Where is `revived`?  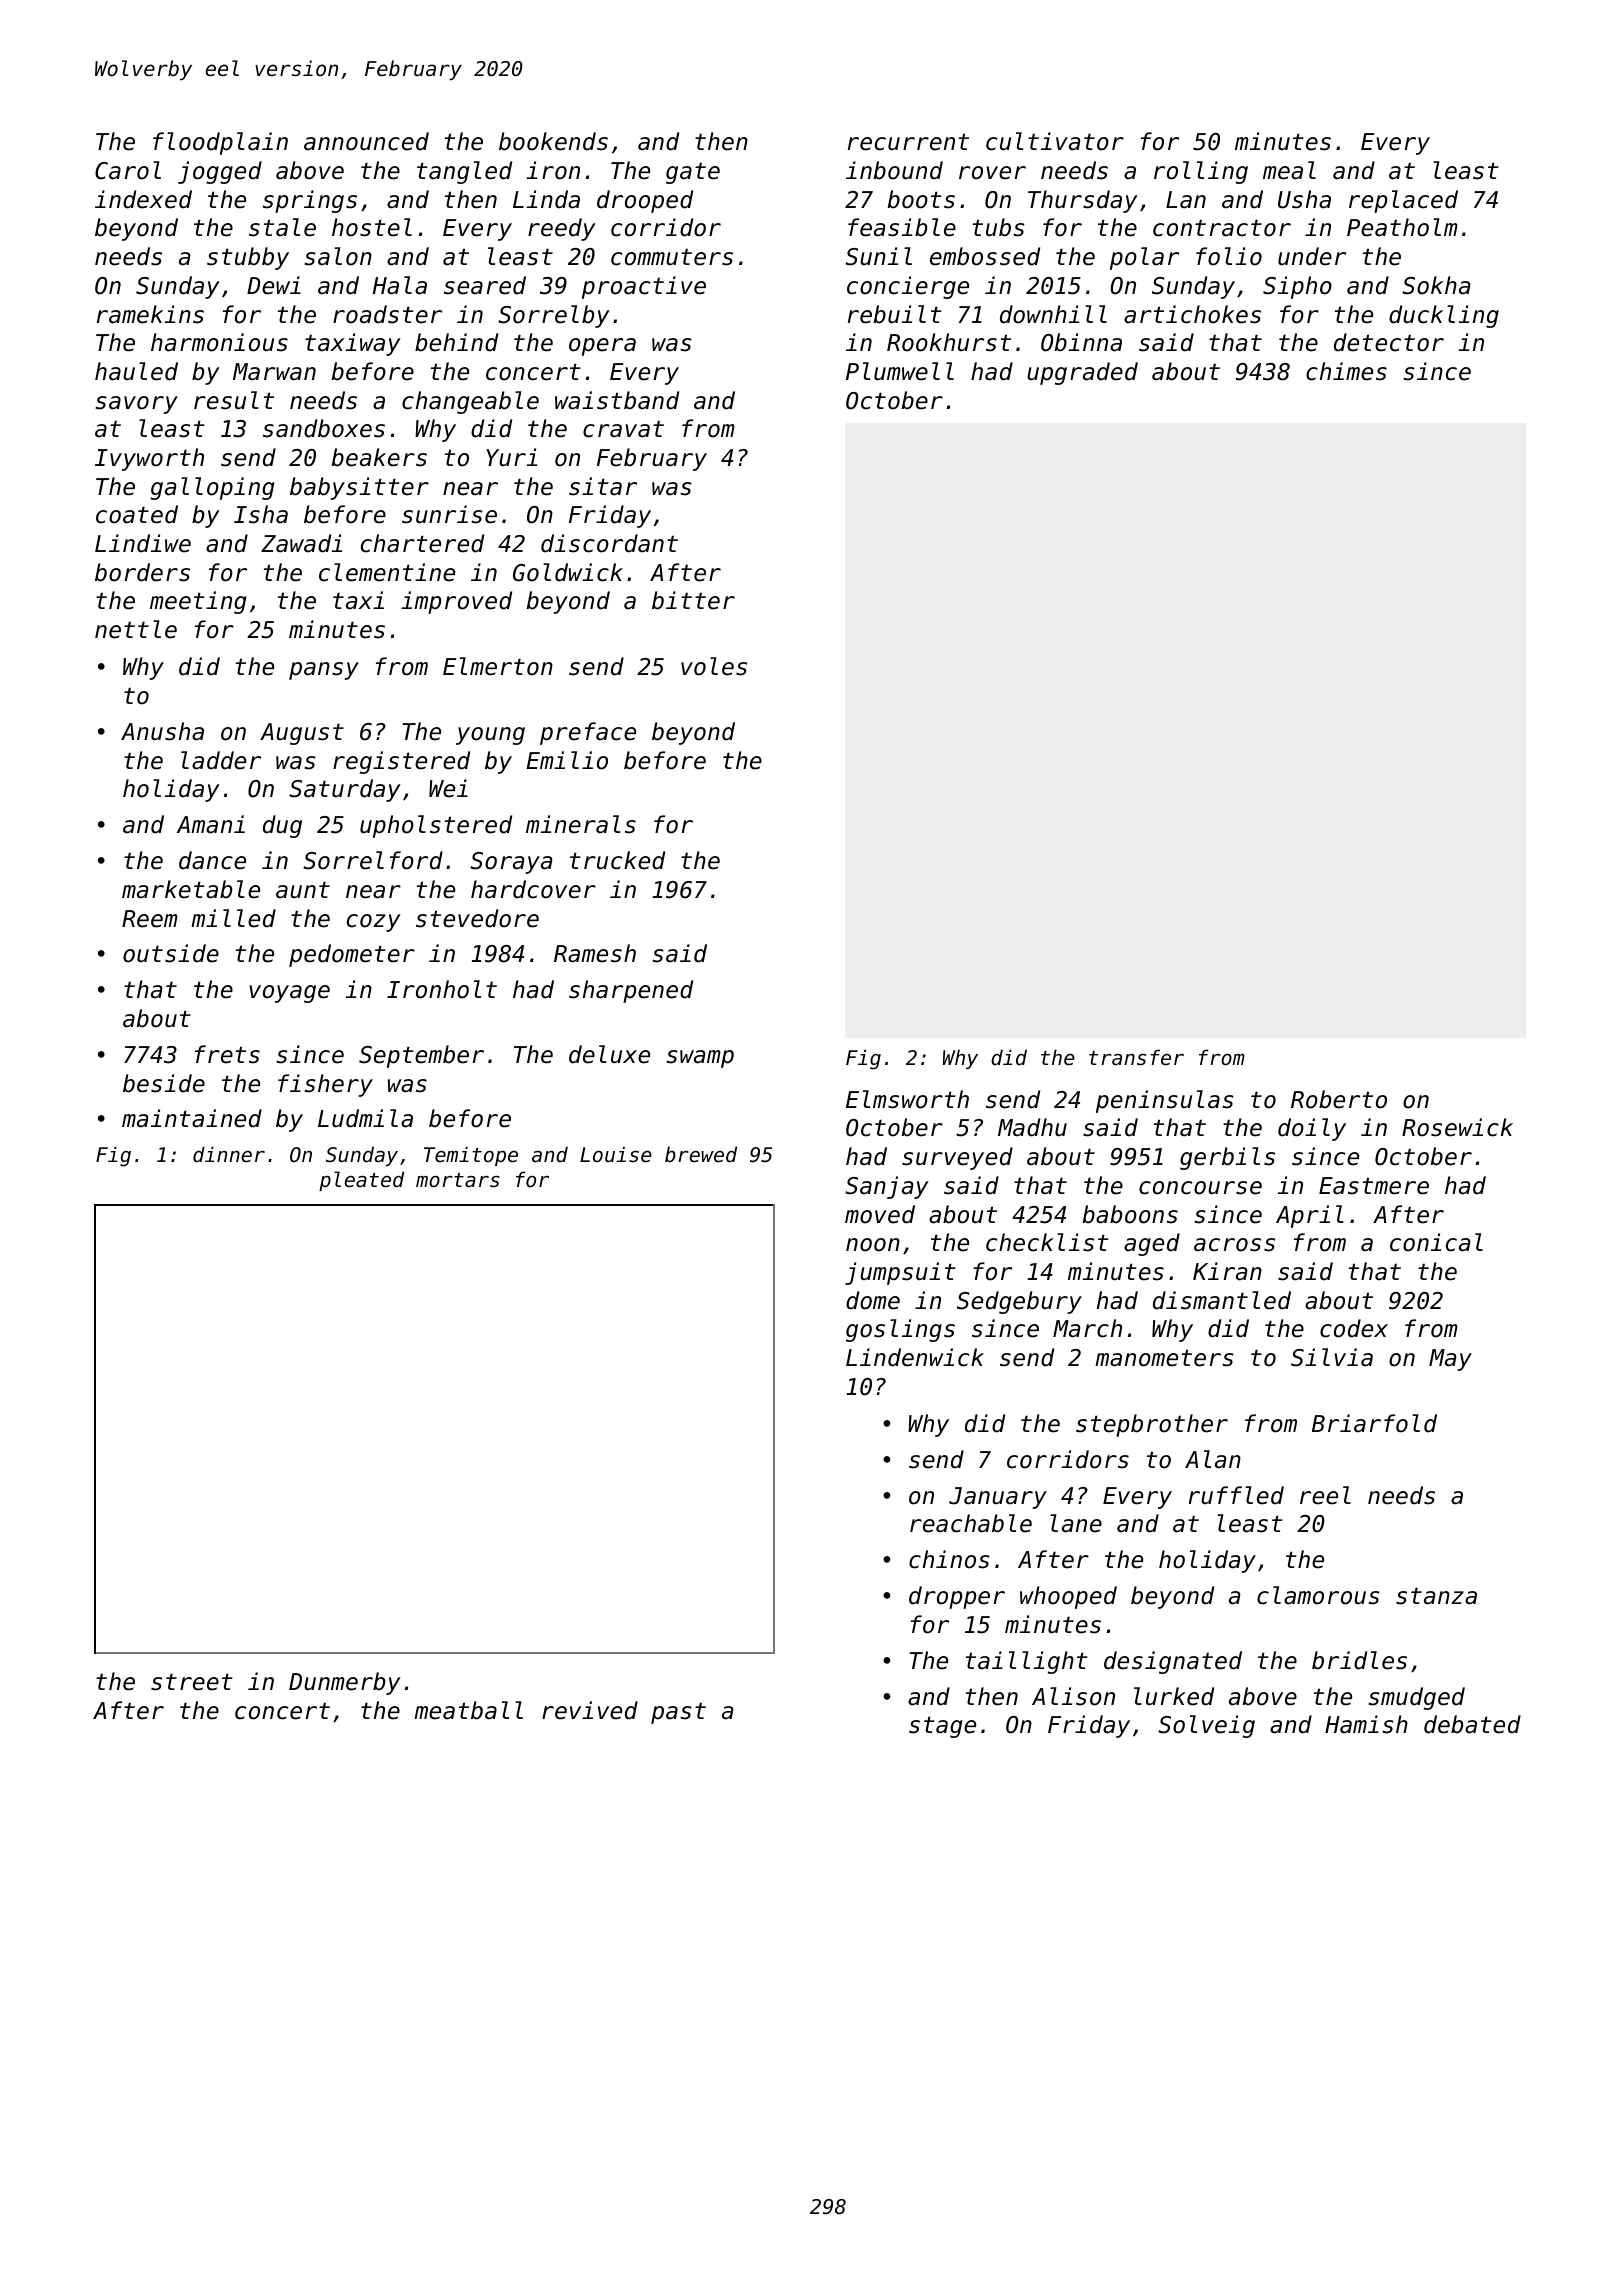 revived is located at coordinates (590, 1710).
